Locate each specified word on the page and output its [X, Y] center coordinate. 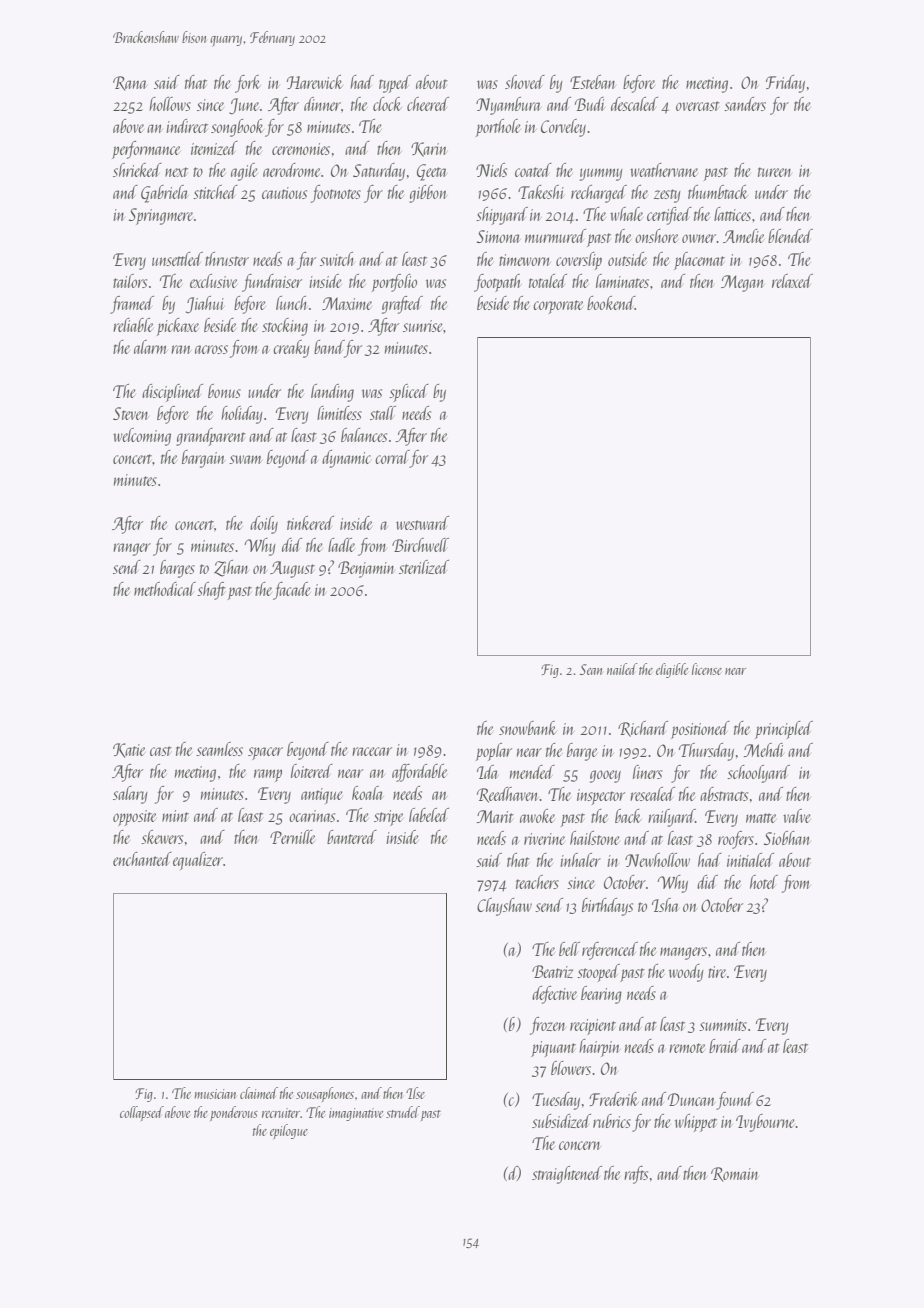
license [707, 669]
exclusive [213, 281]
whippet [696, 1123]
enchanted [142, 859]
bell [569, 949]
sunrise [423, 326]
